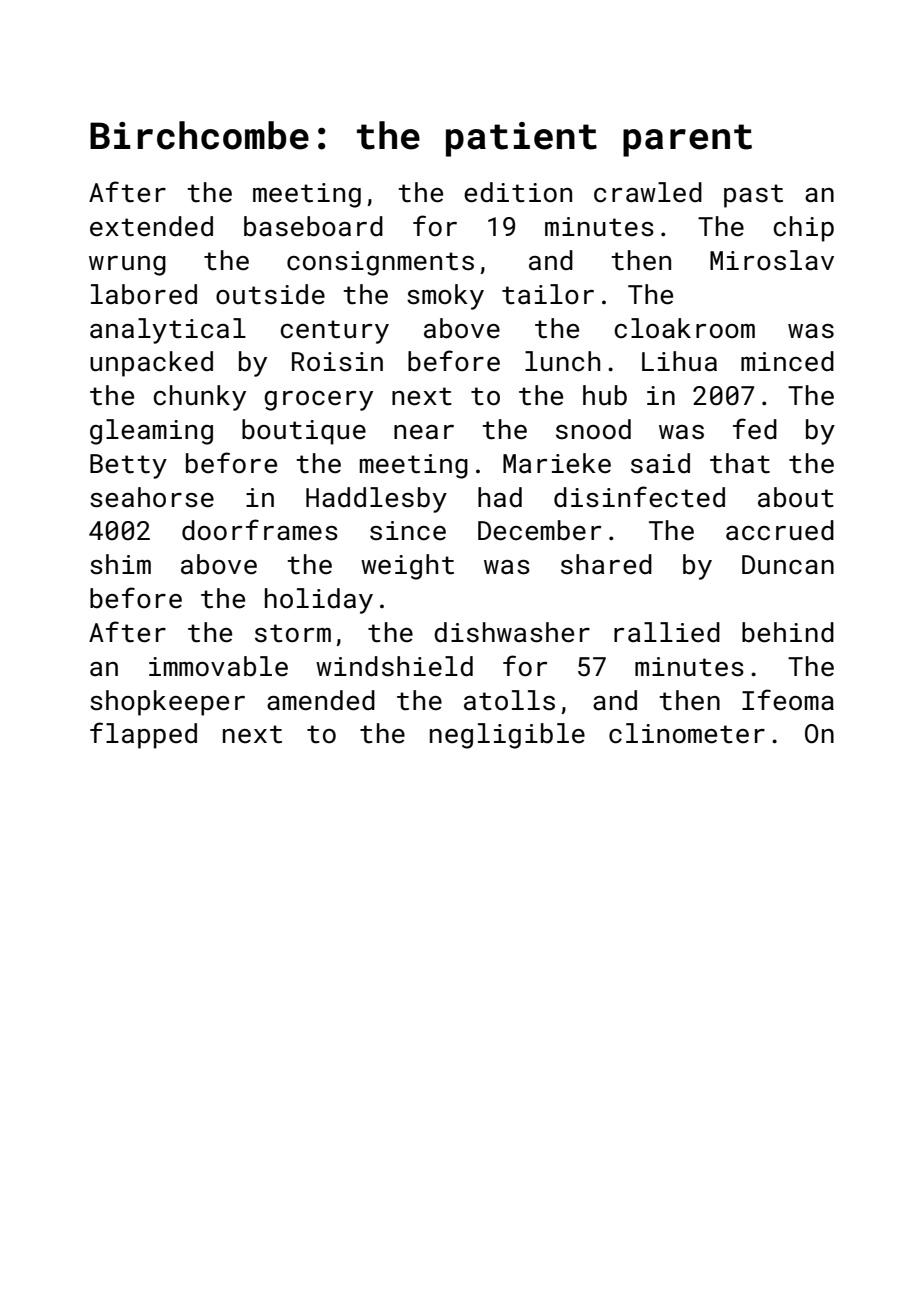 This page has height=1311, width=924. Describe the element at coordinates (218, 666) in the page. I see `immovable` at that location.
